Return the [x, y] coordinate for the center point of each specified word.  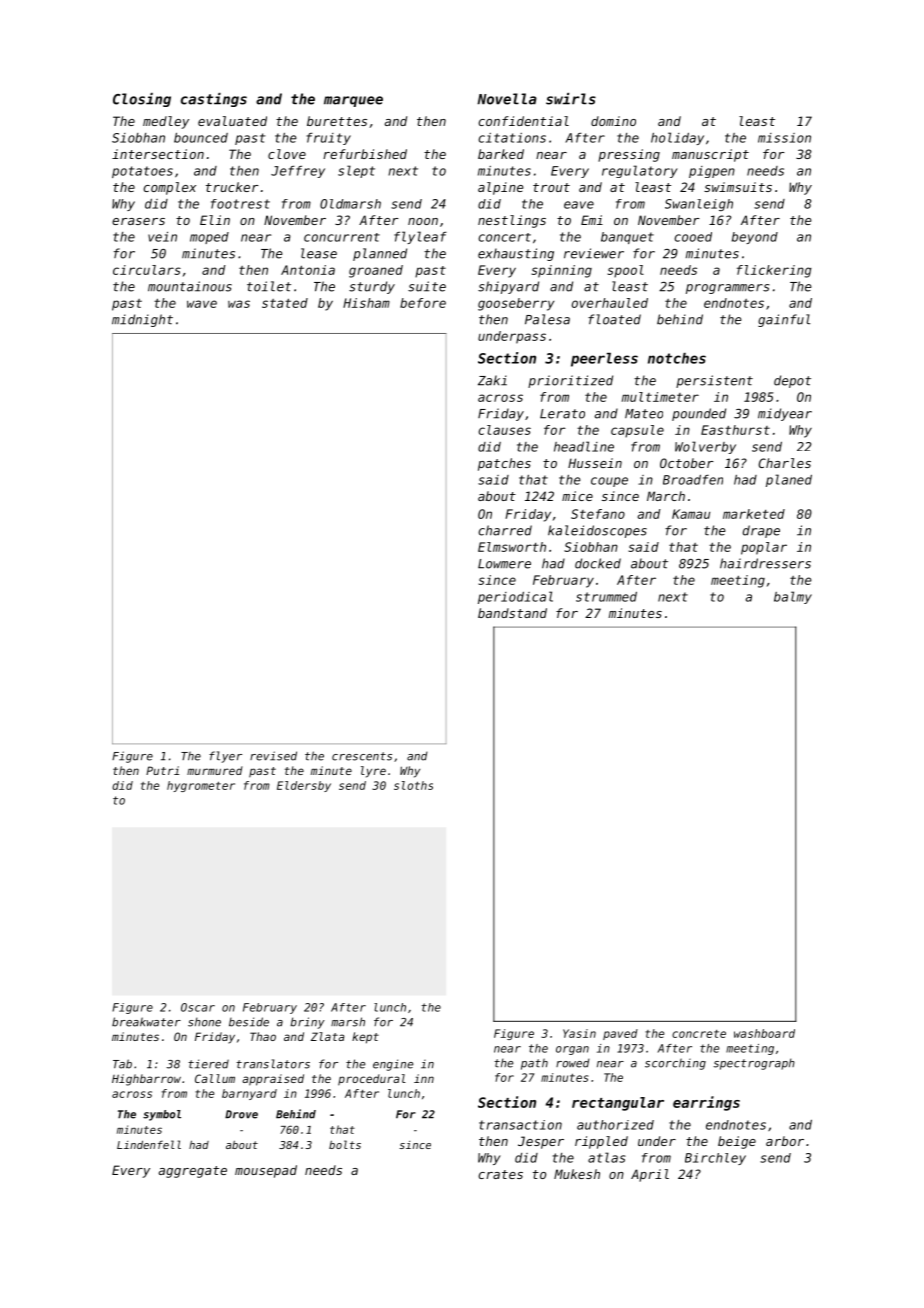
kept [365, 1038]
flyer [225, 757]
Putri [162, 770]
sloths [413, 785]
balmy [793, 597]
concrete [699, 1034]
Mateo [644, 414]
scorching [675, 1064]
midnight [142, 320]
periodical [515, 597]
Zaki [492, 380]
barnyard [249, 1094]
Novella [507, 99]
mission [784, 138]
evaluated [232, 121]
